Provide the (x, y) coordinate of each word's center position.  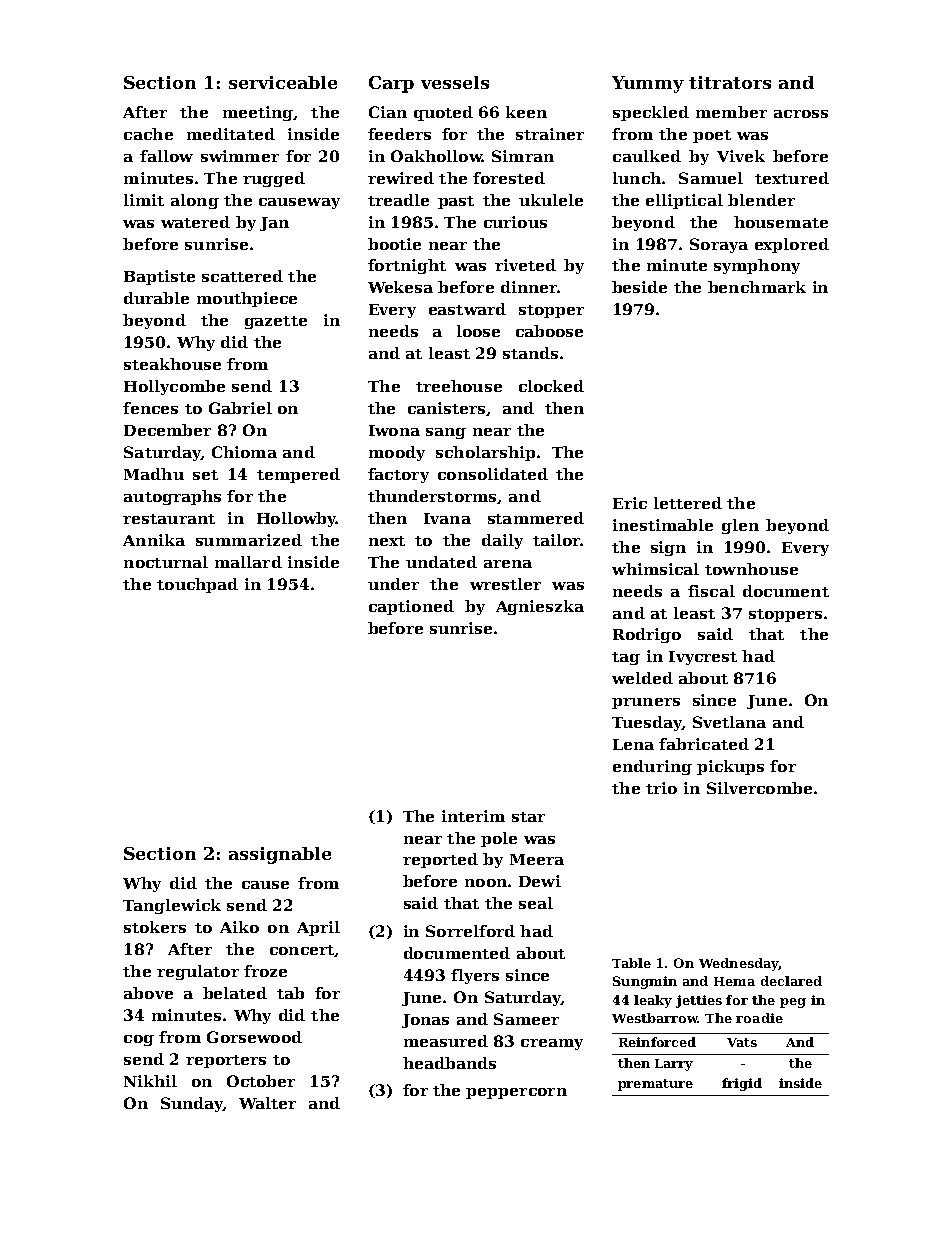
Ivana (447, 518)
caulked (647, 156)
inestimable (663, 525)
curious (515, 222)
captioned (411, 607)
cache (148, 134)
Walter (267, 1103)
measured (446, 1041)
